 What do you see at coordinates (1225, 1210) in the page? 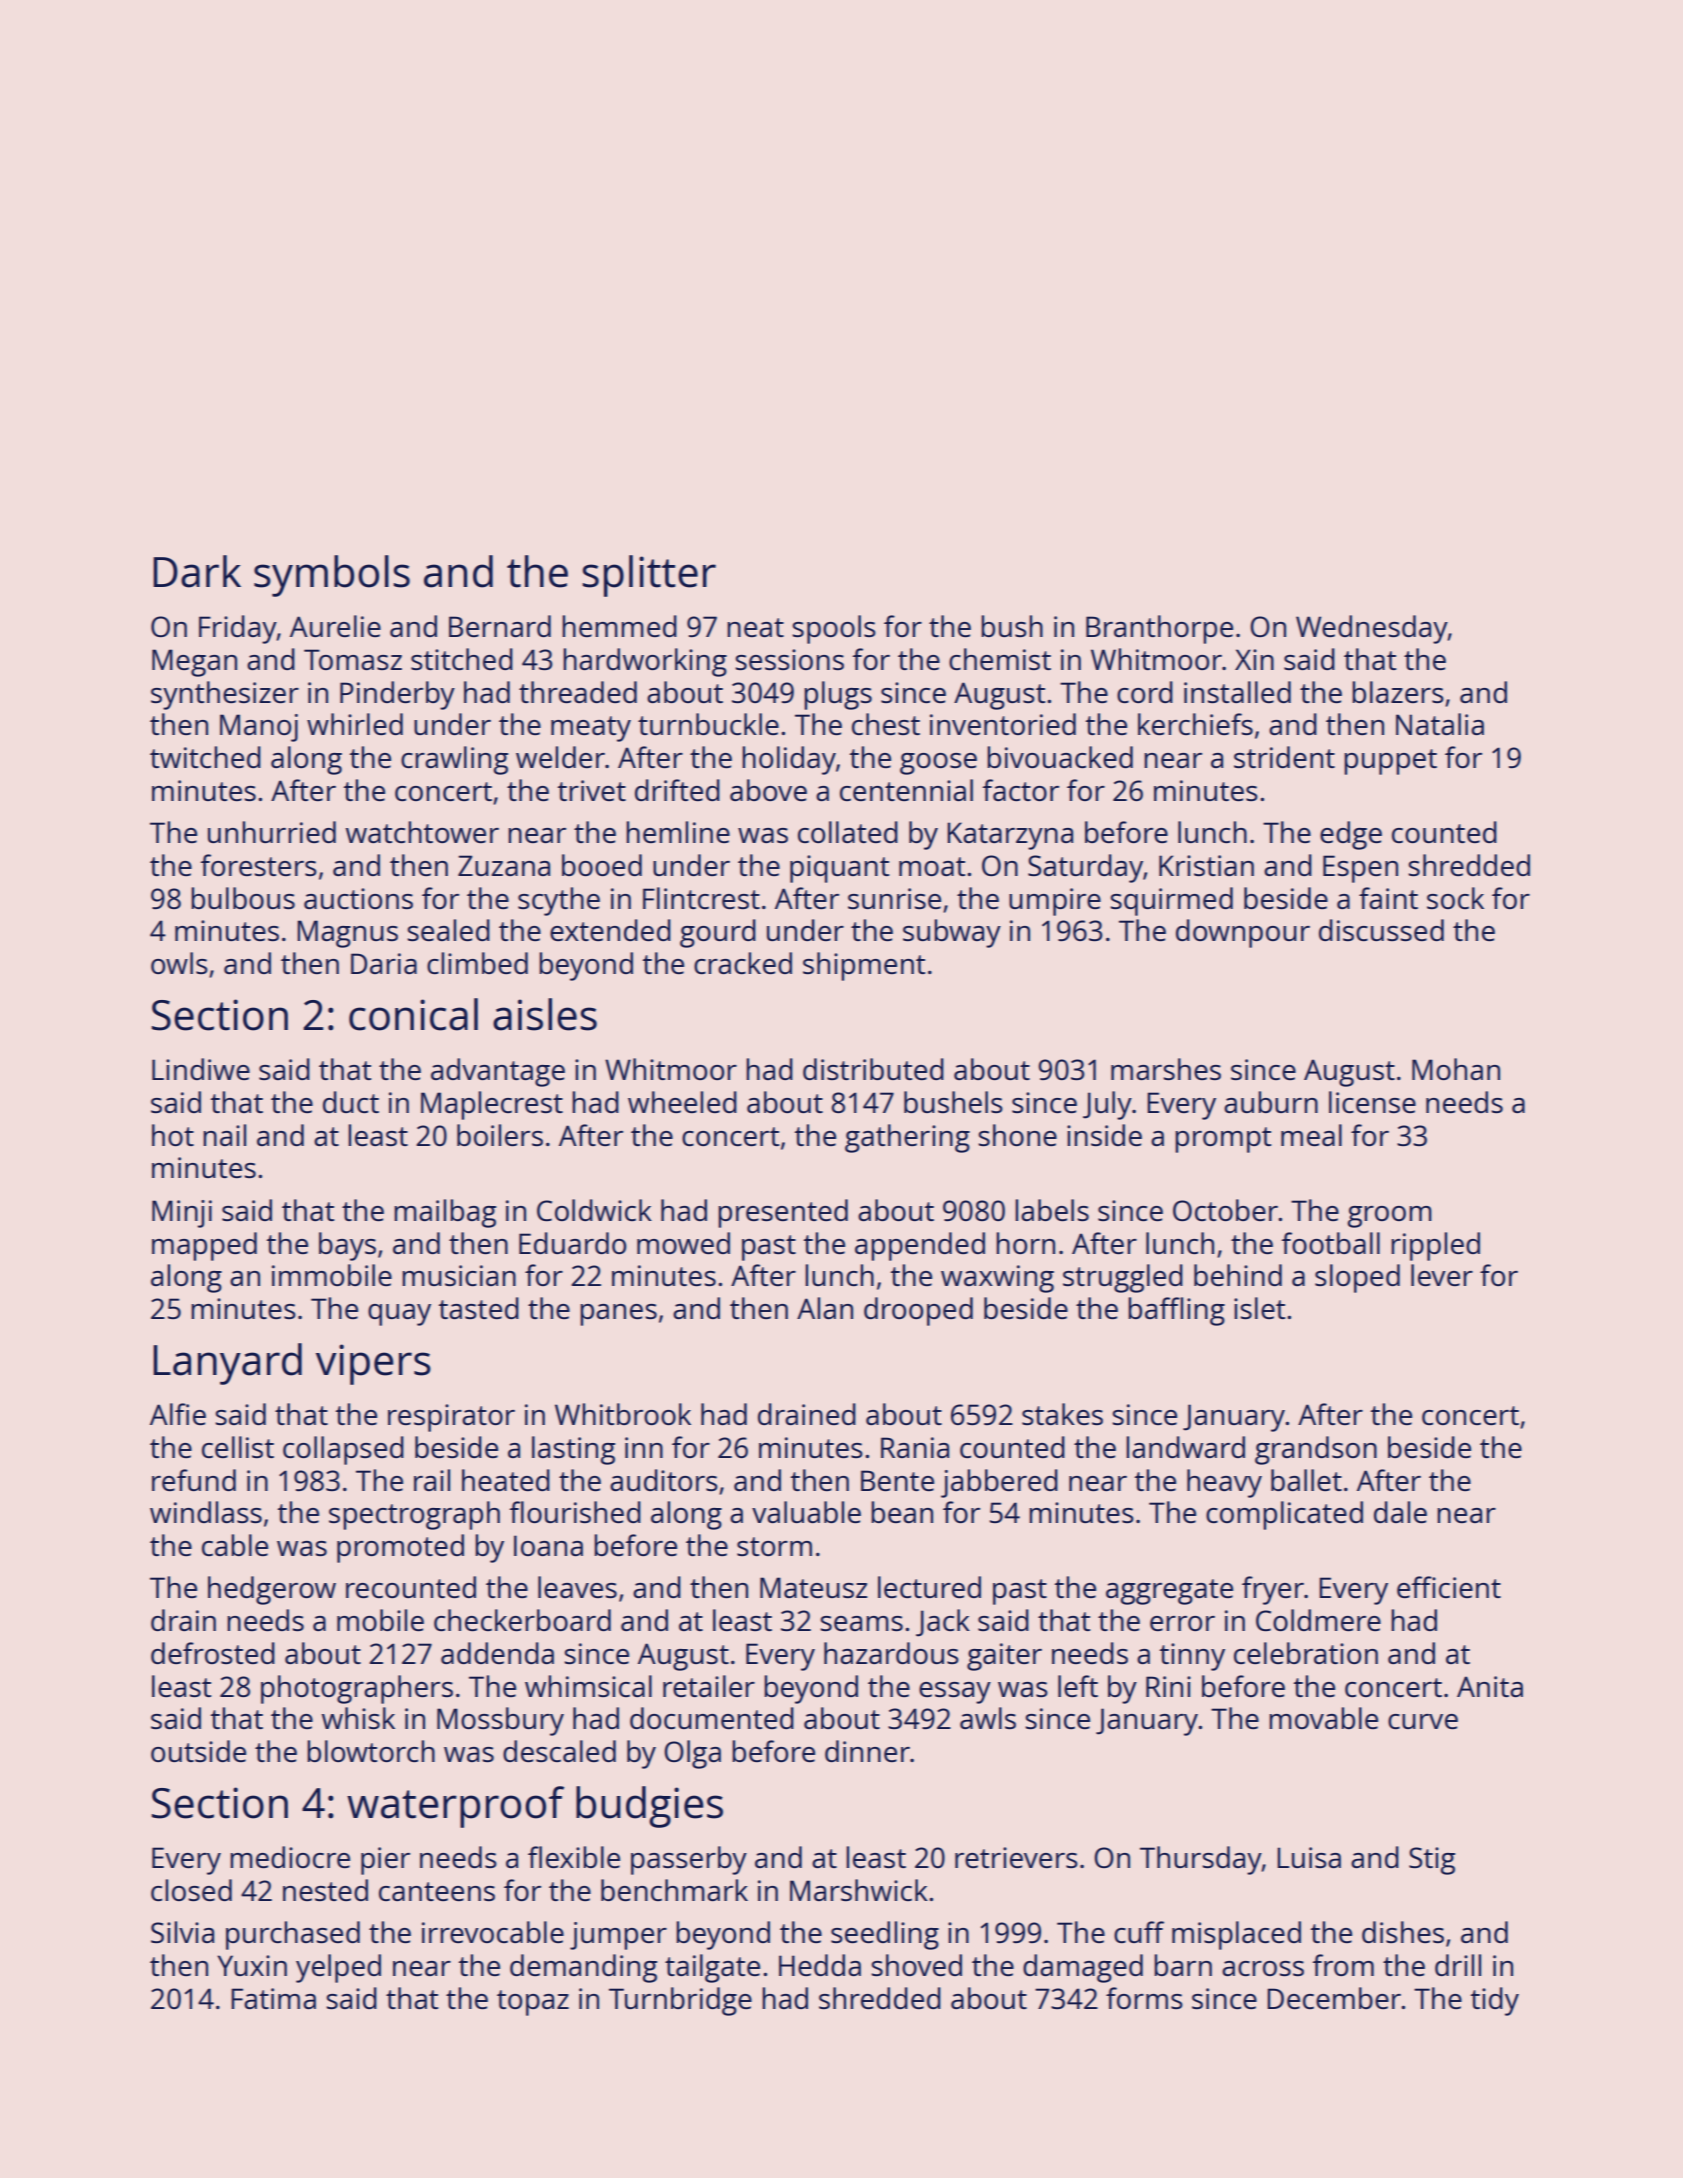
I see `October` at bounding box center [1225, 1210].
